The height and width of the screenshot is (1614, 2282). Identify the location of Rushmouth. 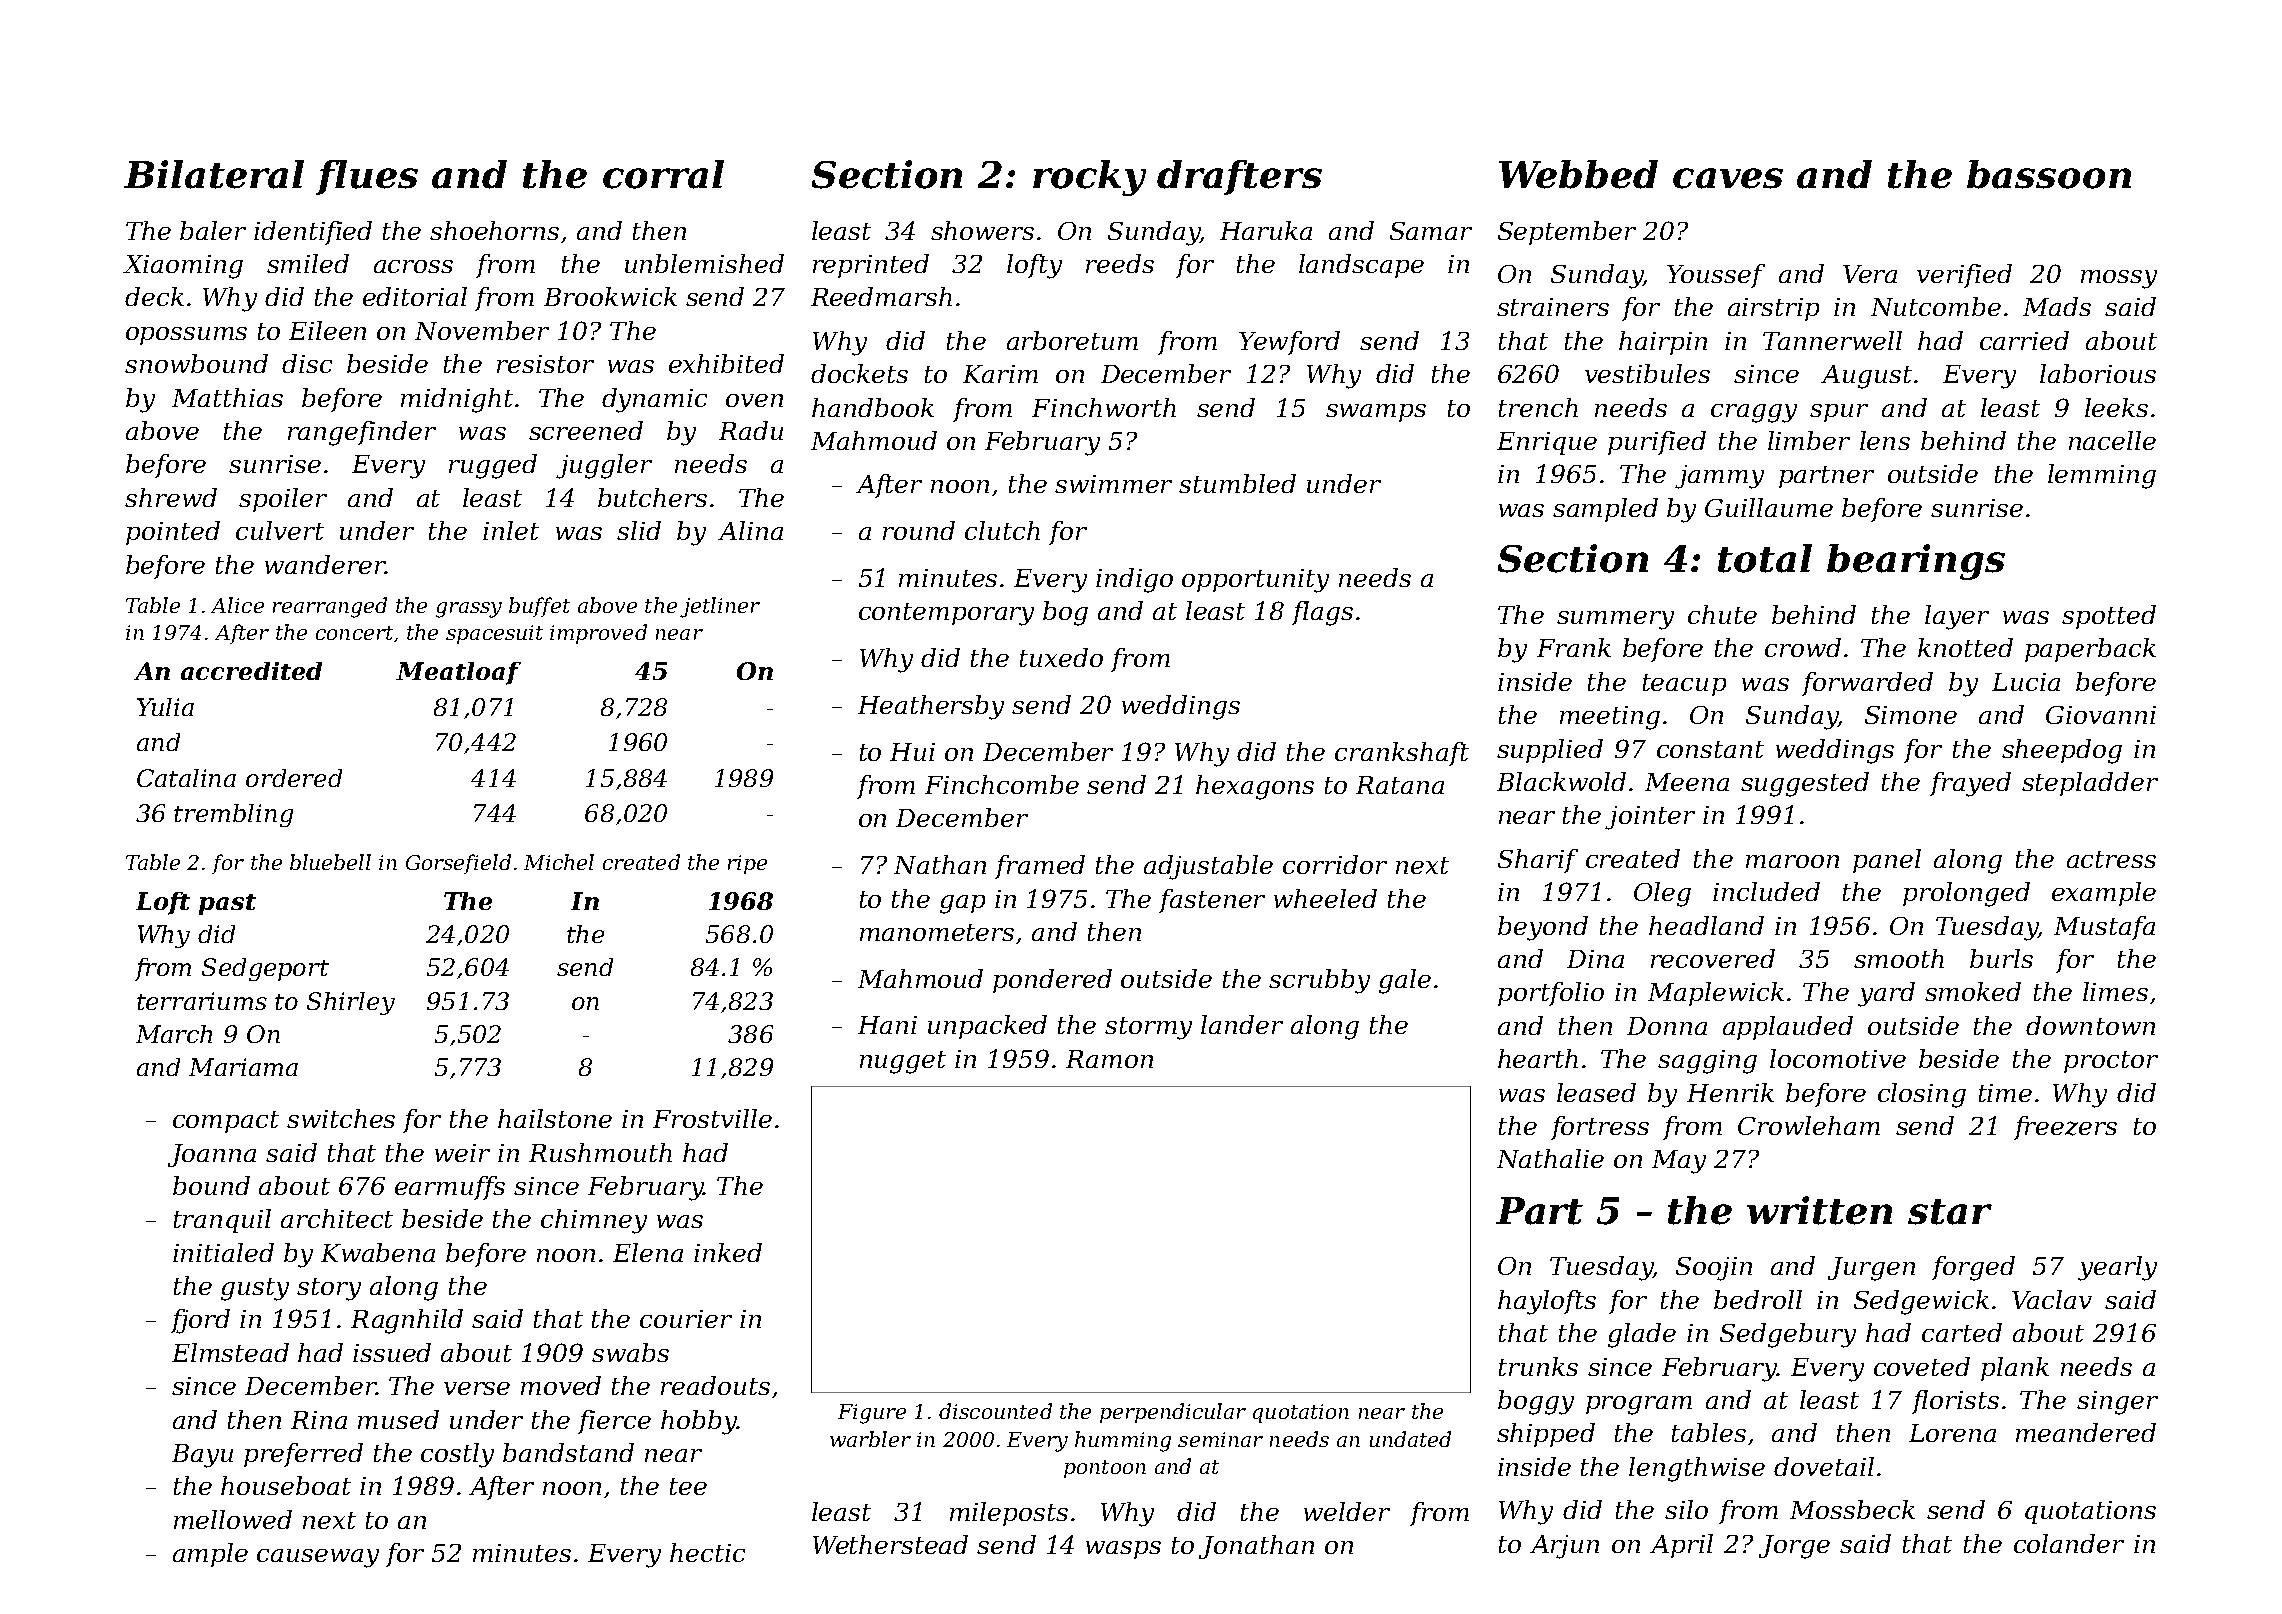
(600, 1152).
